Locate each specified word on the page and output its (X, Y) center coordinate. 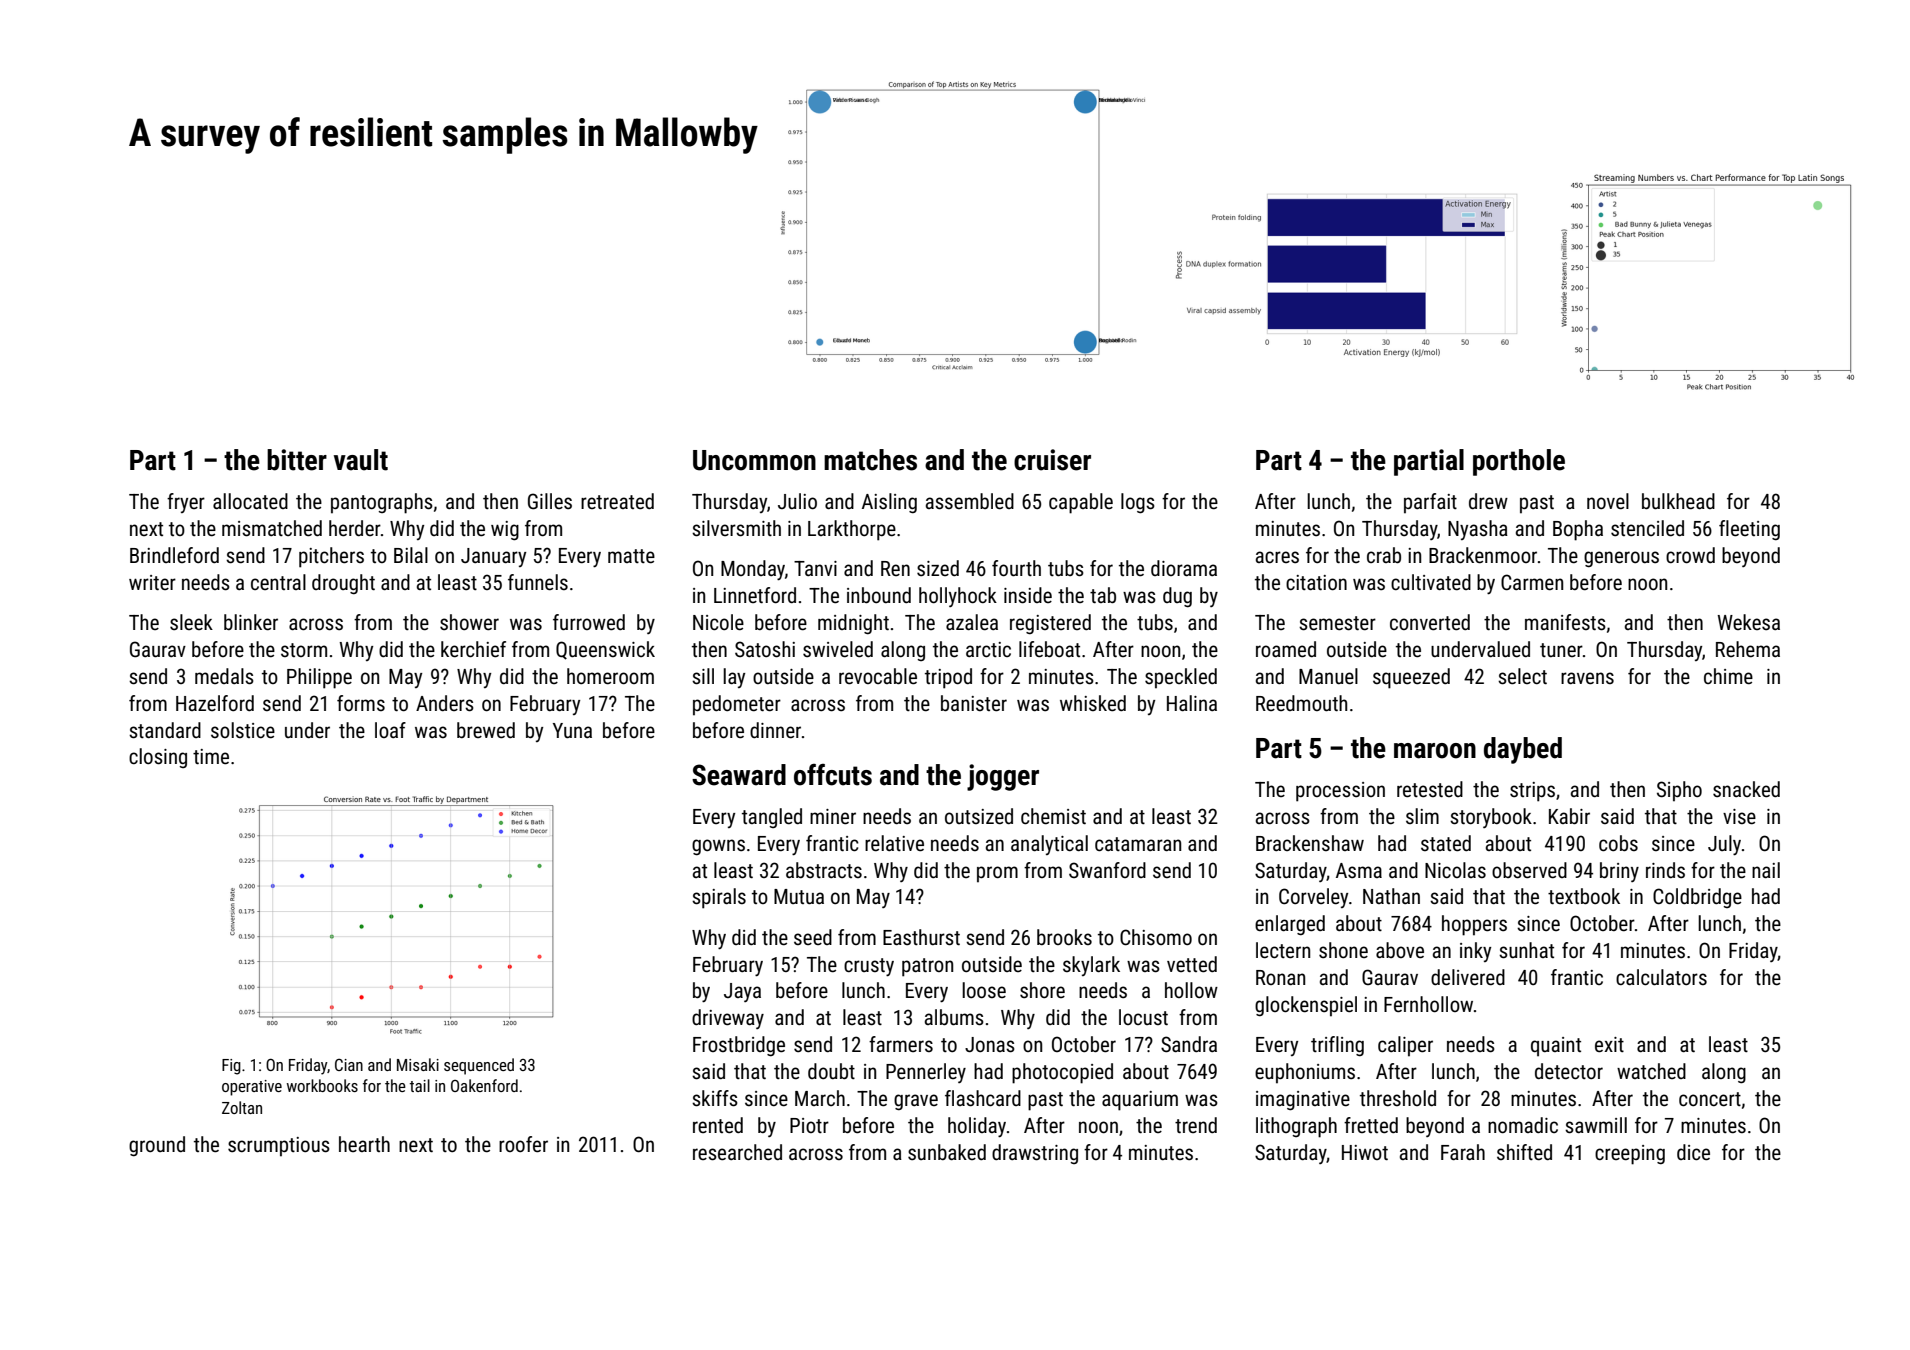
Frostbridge (739, 1046)
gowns (718, 847)
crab (1384, 555)
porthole (1519, 462)
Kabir (1569, 816)
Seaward (739, 775)
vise (1739, 817)
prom (997, 874)
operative (252, 1088)
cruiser (1052, 460)
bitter (297, 460)
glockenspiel (1306, 1006)
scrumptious (279, 1147)
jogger (1003, 777)
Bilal (411, 555)
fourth (1016, 568)
